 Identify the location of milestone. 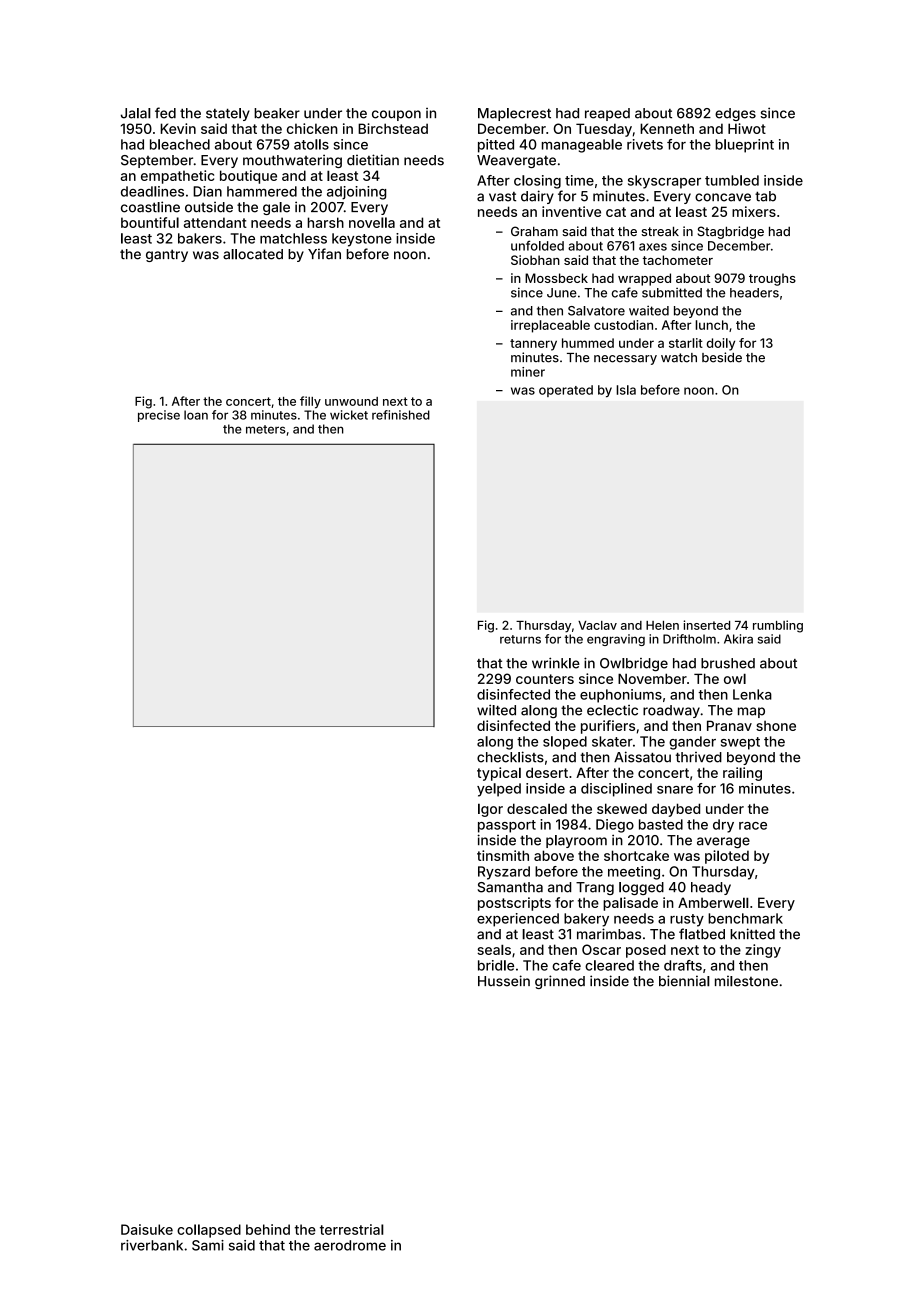
(746, 981).
